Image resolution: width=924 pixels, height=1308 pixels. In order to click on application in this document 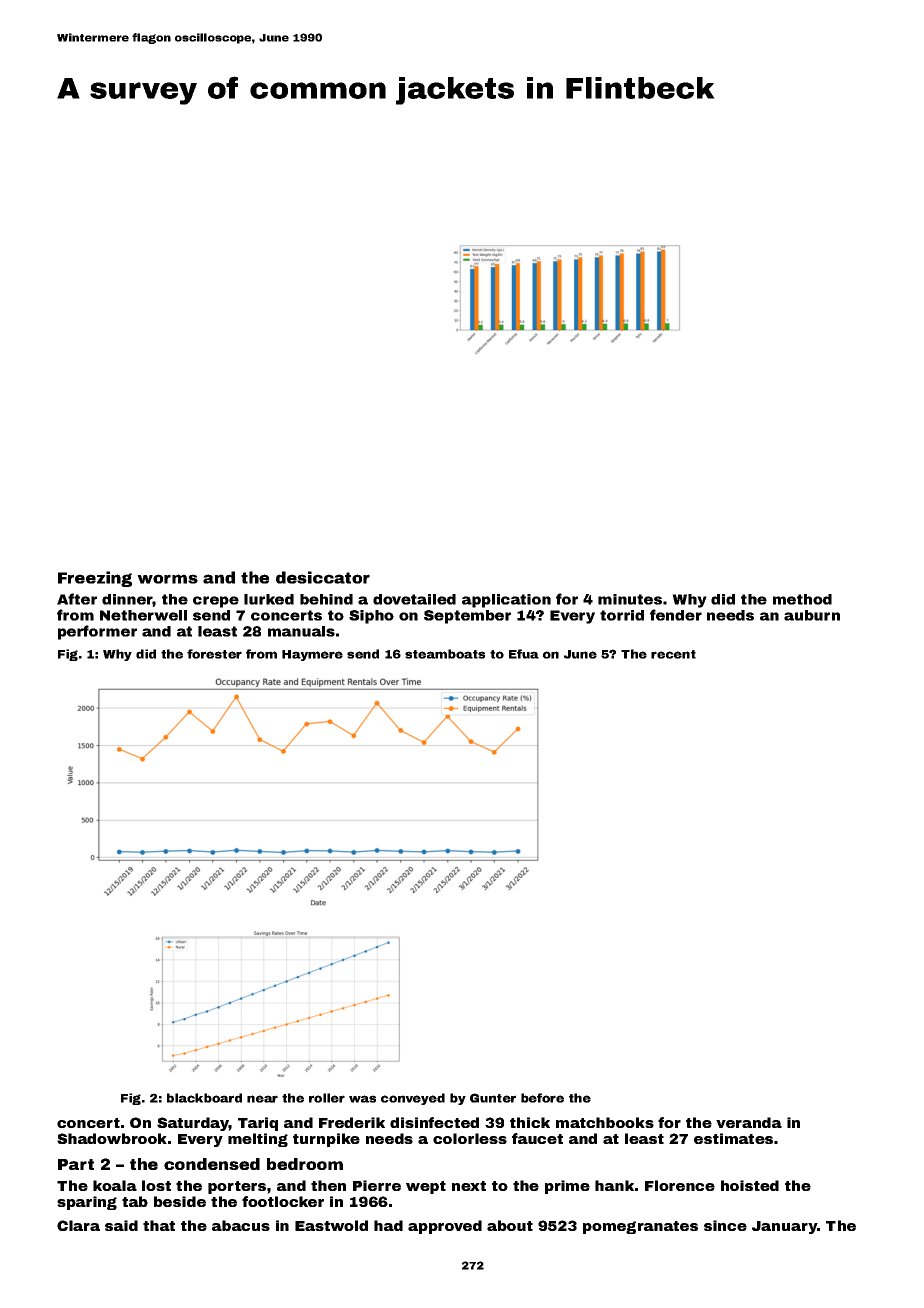, I will do `click(506, 601)`.
